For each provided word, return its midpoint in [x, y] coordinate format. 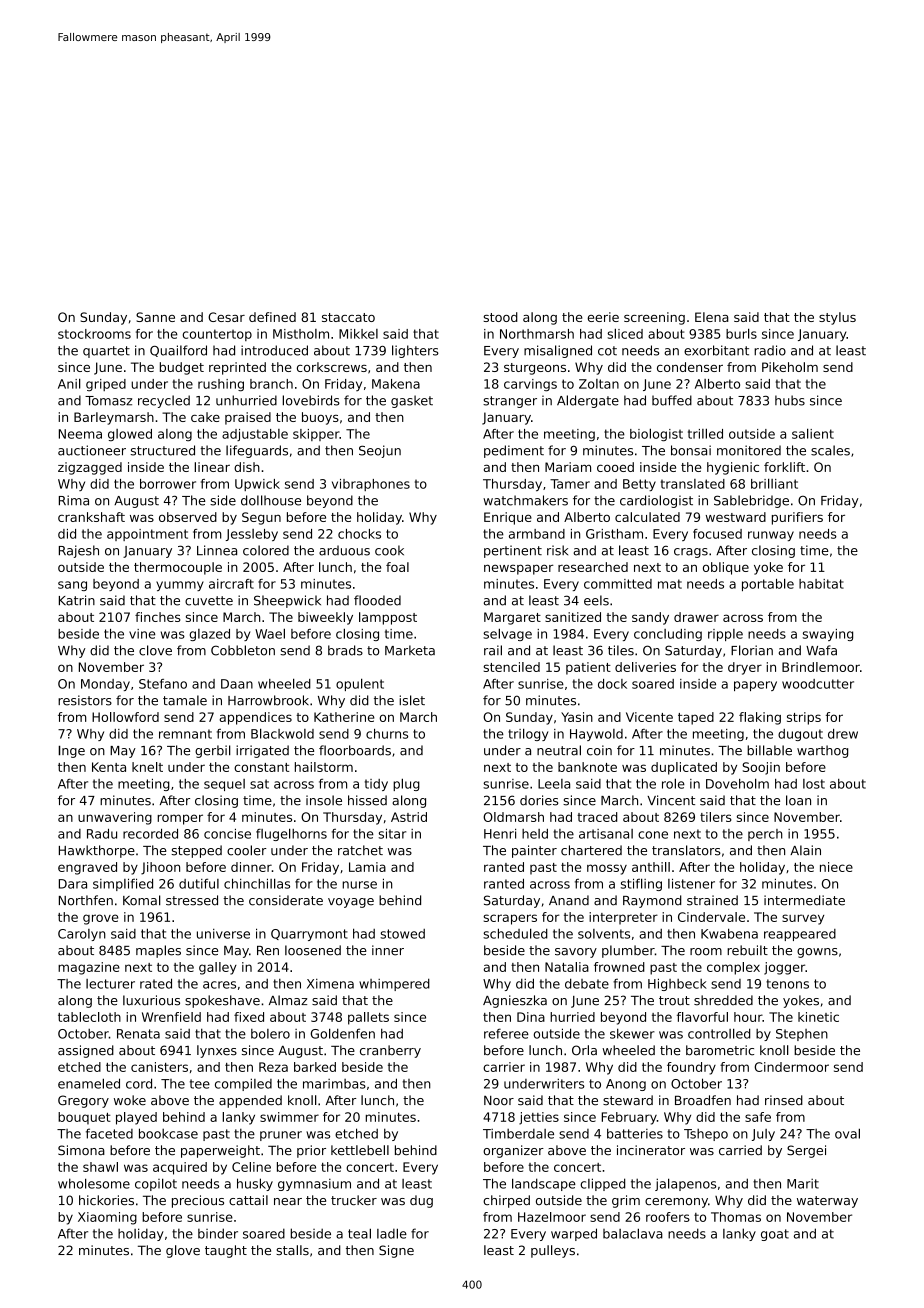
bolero [270, 1034]
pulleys [553, 1251]
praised [248, 418]
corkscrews [332, 367]
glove [183, 1251]
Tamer [570, 484]
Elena [712, 317]
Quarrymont [309, 935]
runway [771, 536]
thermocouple [178, 568]
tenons [787, 984]
